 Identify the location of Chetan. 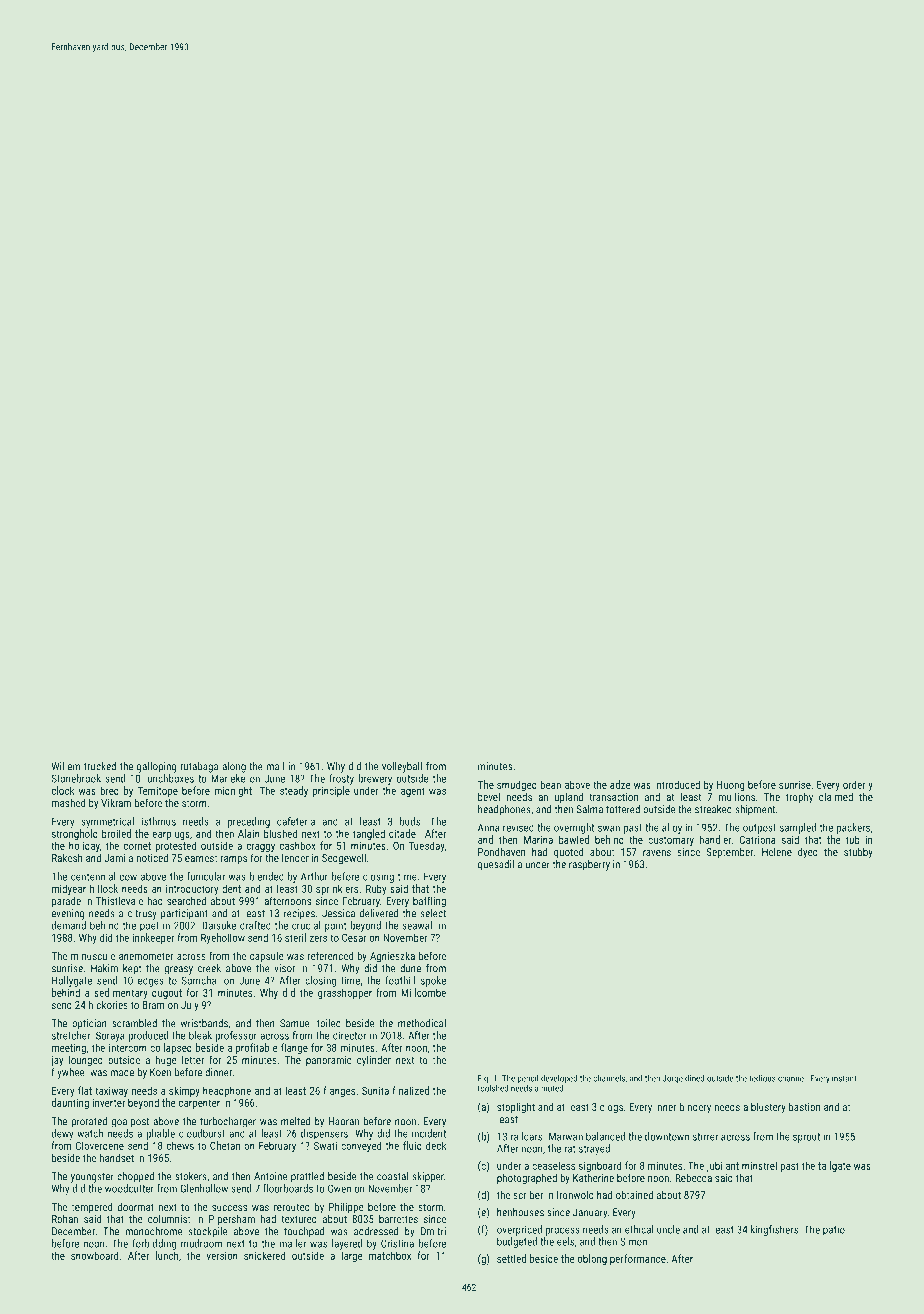
(225, 1145).
